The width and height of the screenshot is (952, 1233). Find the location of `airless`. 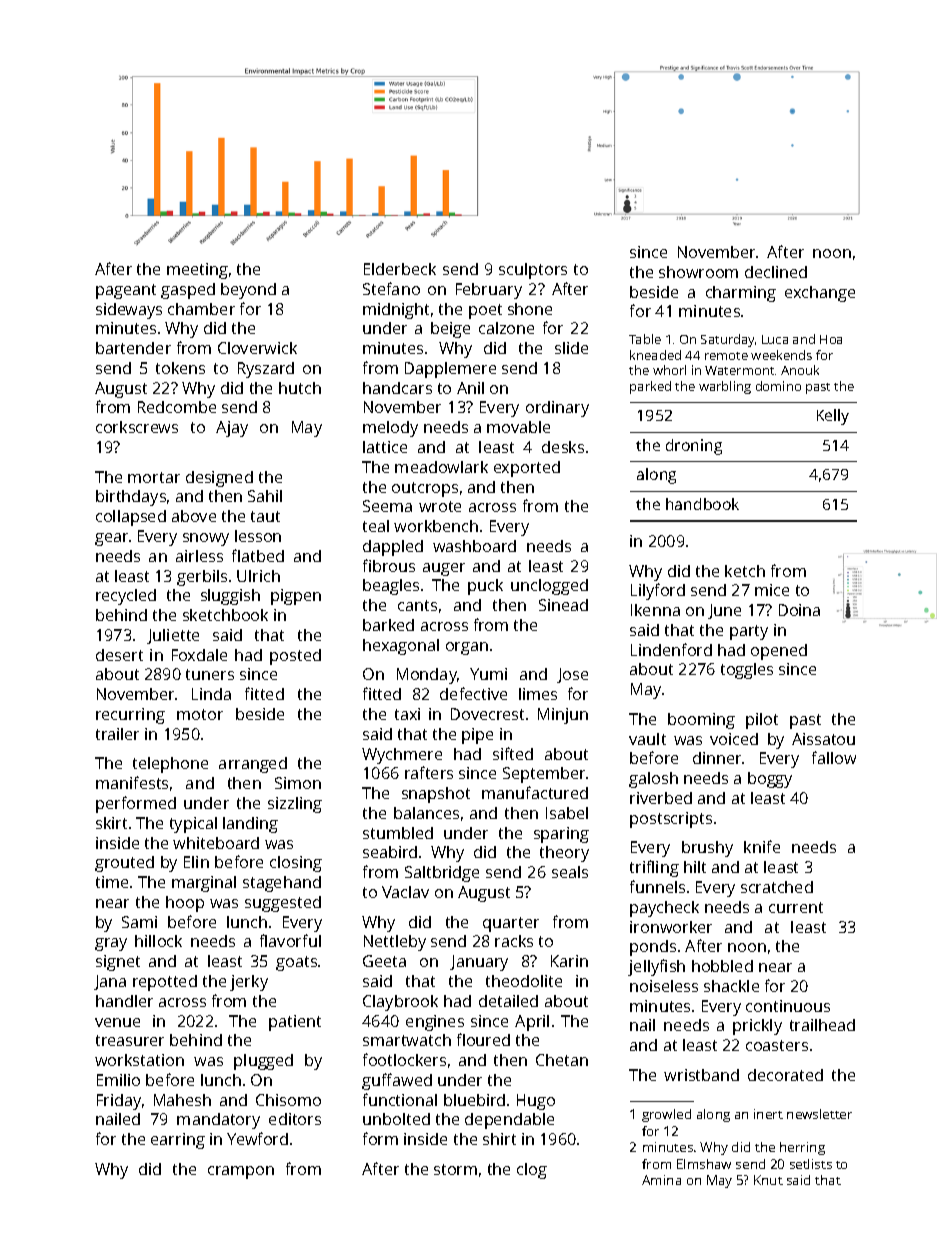

airless is located at coordinates (199, 556).
